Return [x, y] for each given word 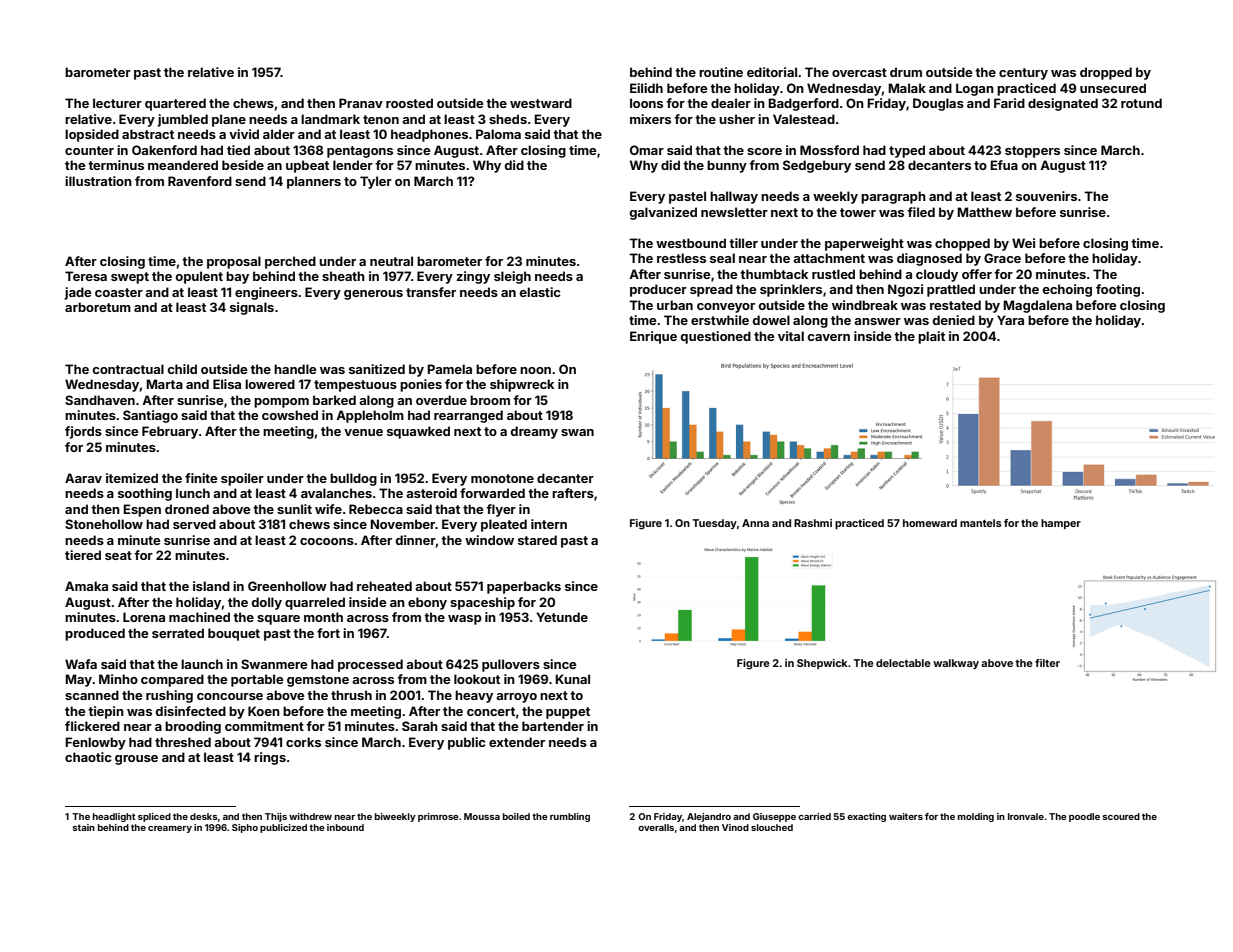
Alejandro [709, 817]
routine [721, 72]
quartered [175, 104]
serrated [178, 633]
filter [1047, 663]
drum [906, 72]
